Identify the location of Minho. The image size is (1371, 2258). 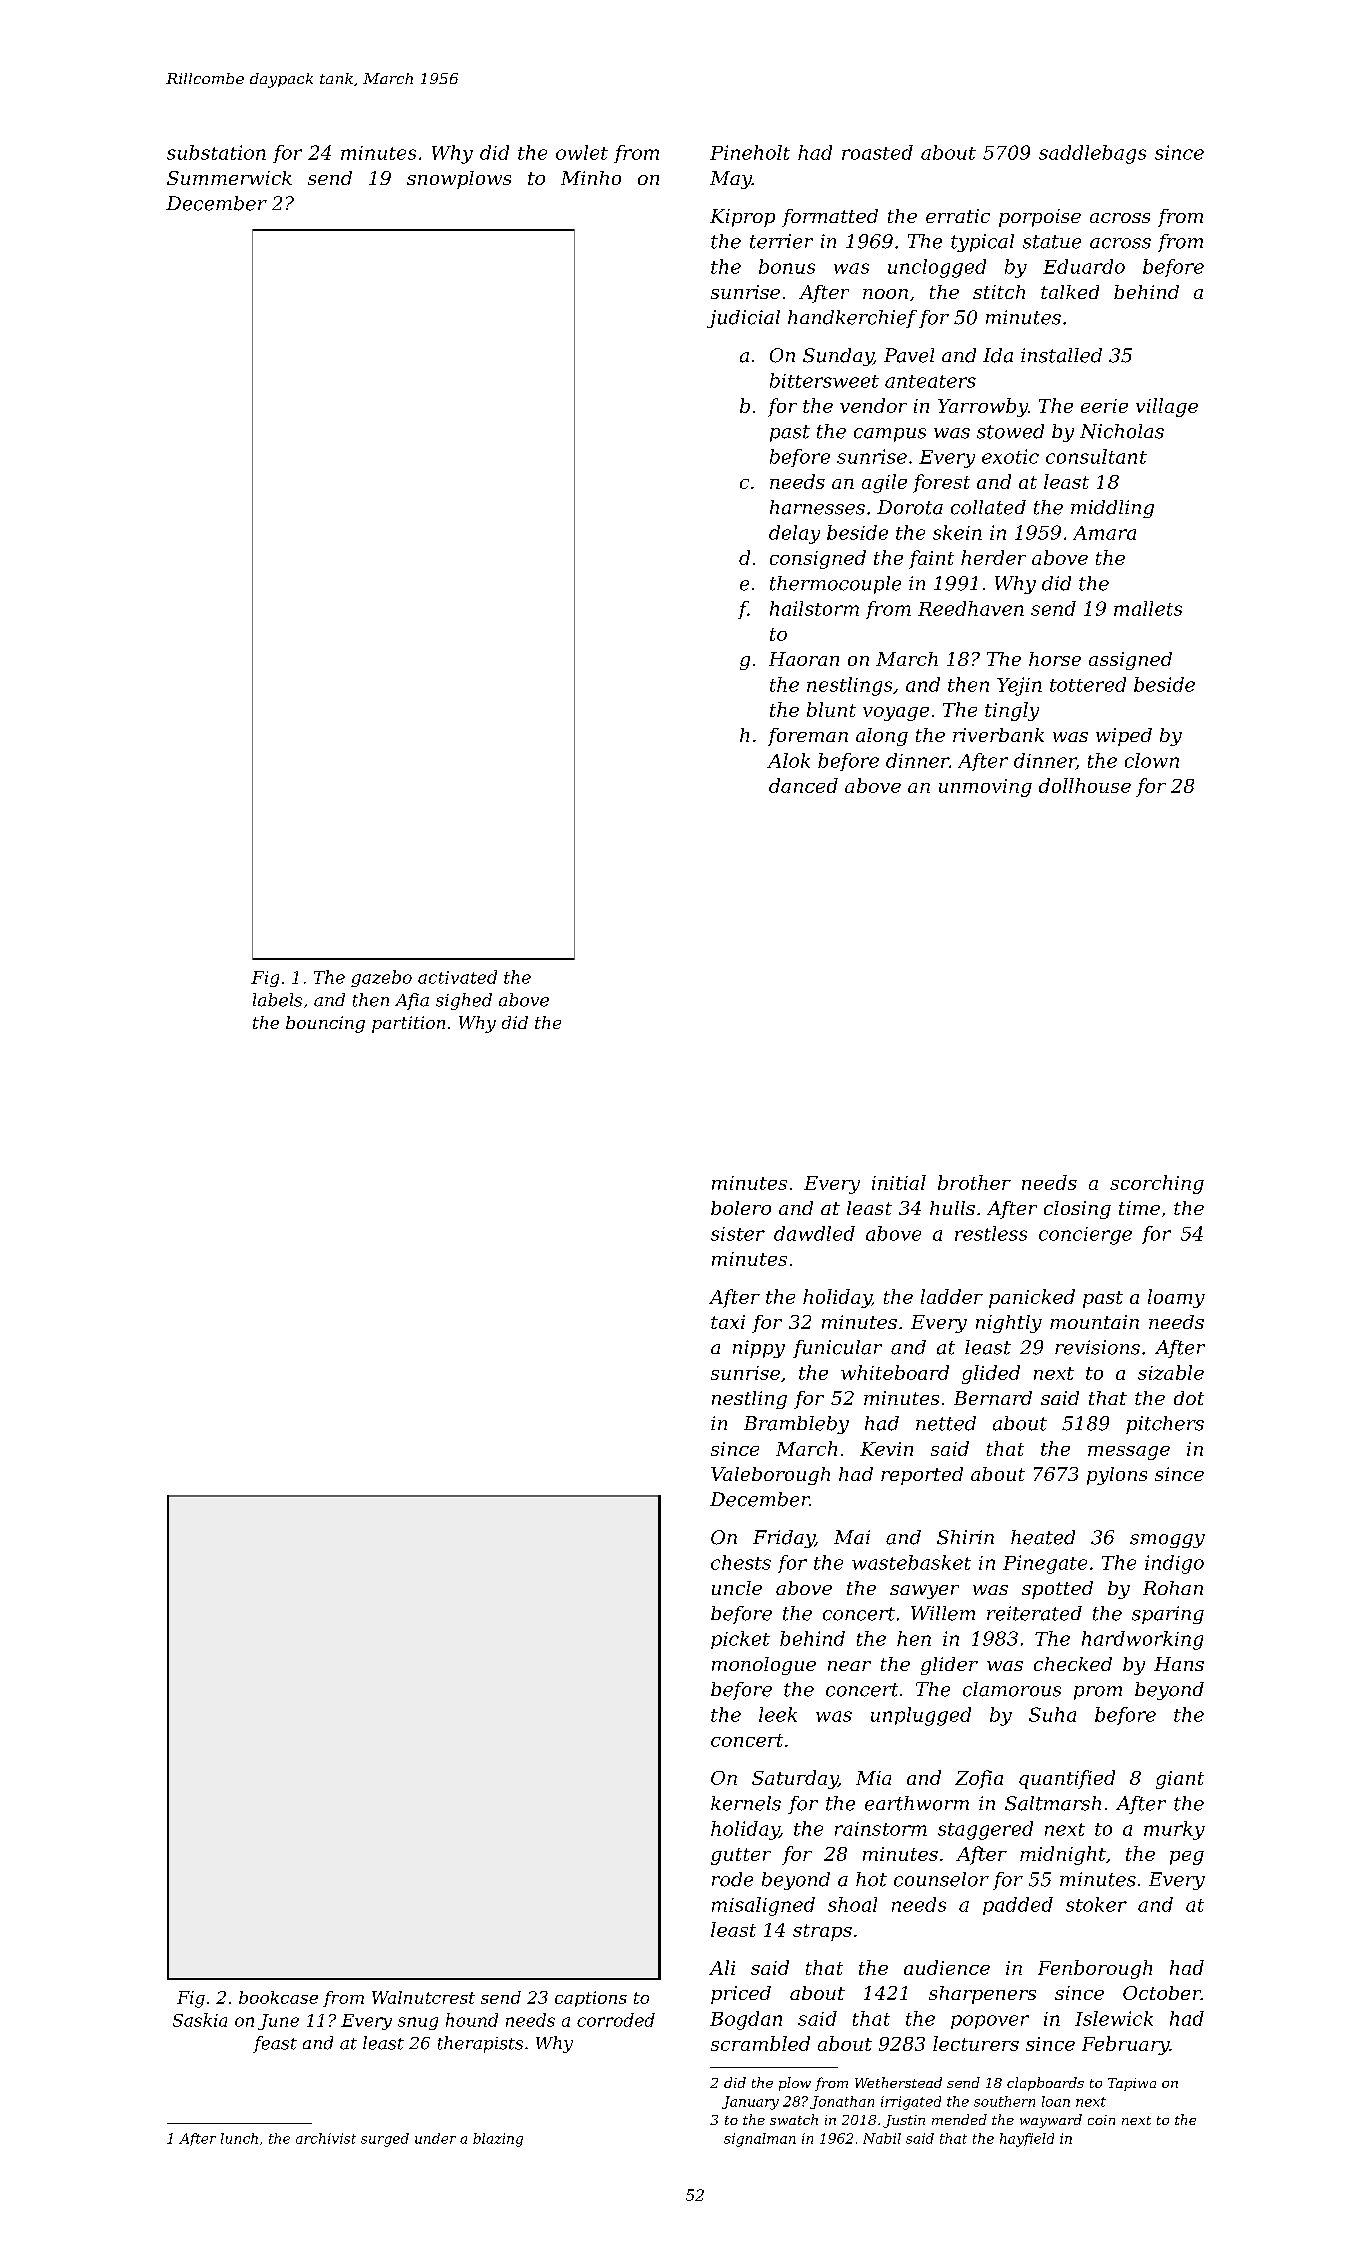
(591, 178).
